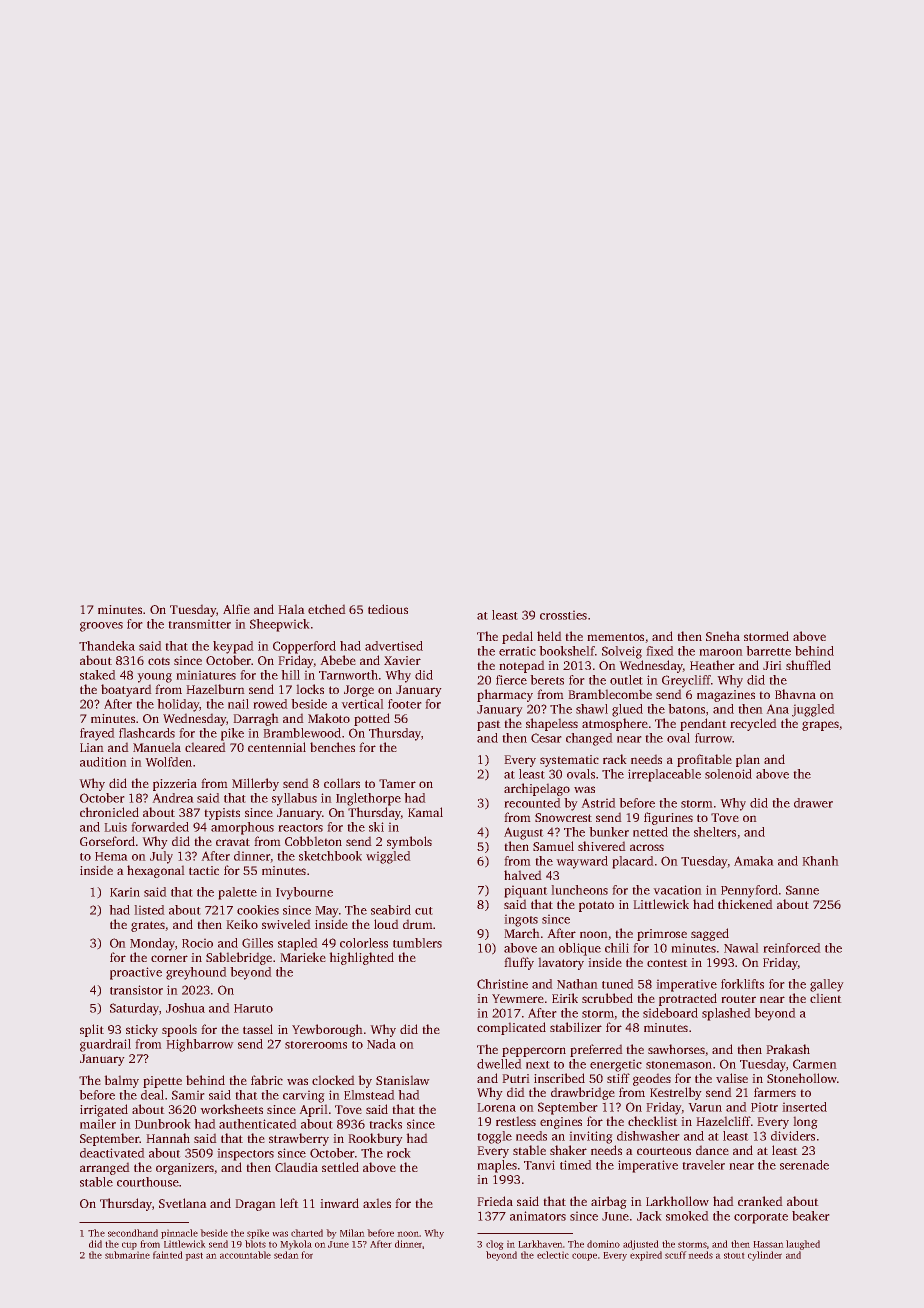  I want to click on Marieke, so click(303, 957).
